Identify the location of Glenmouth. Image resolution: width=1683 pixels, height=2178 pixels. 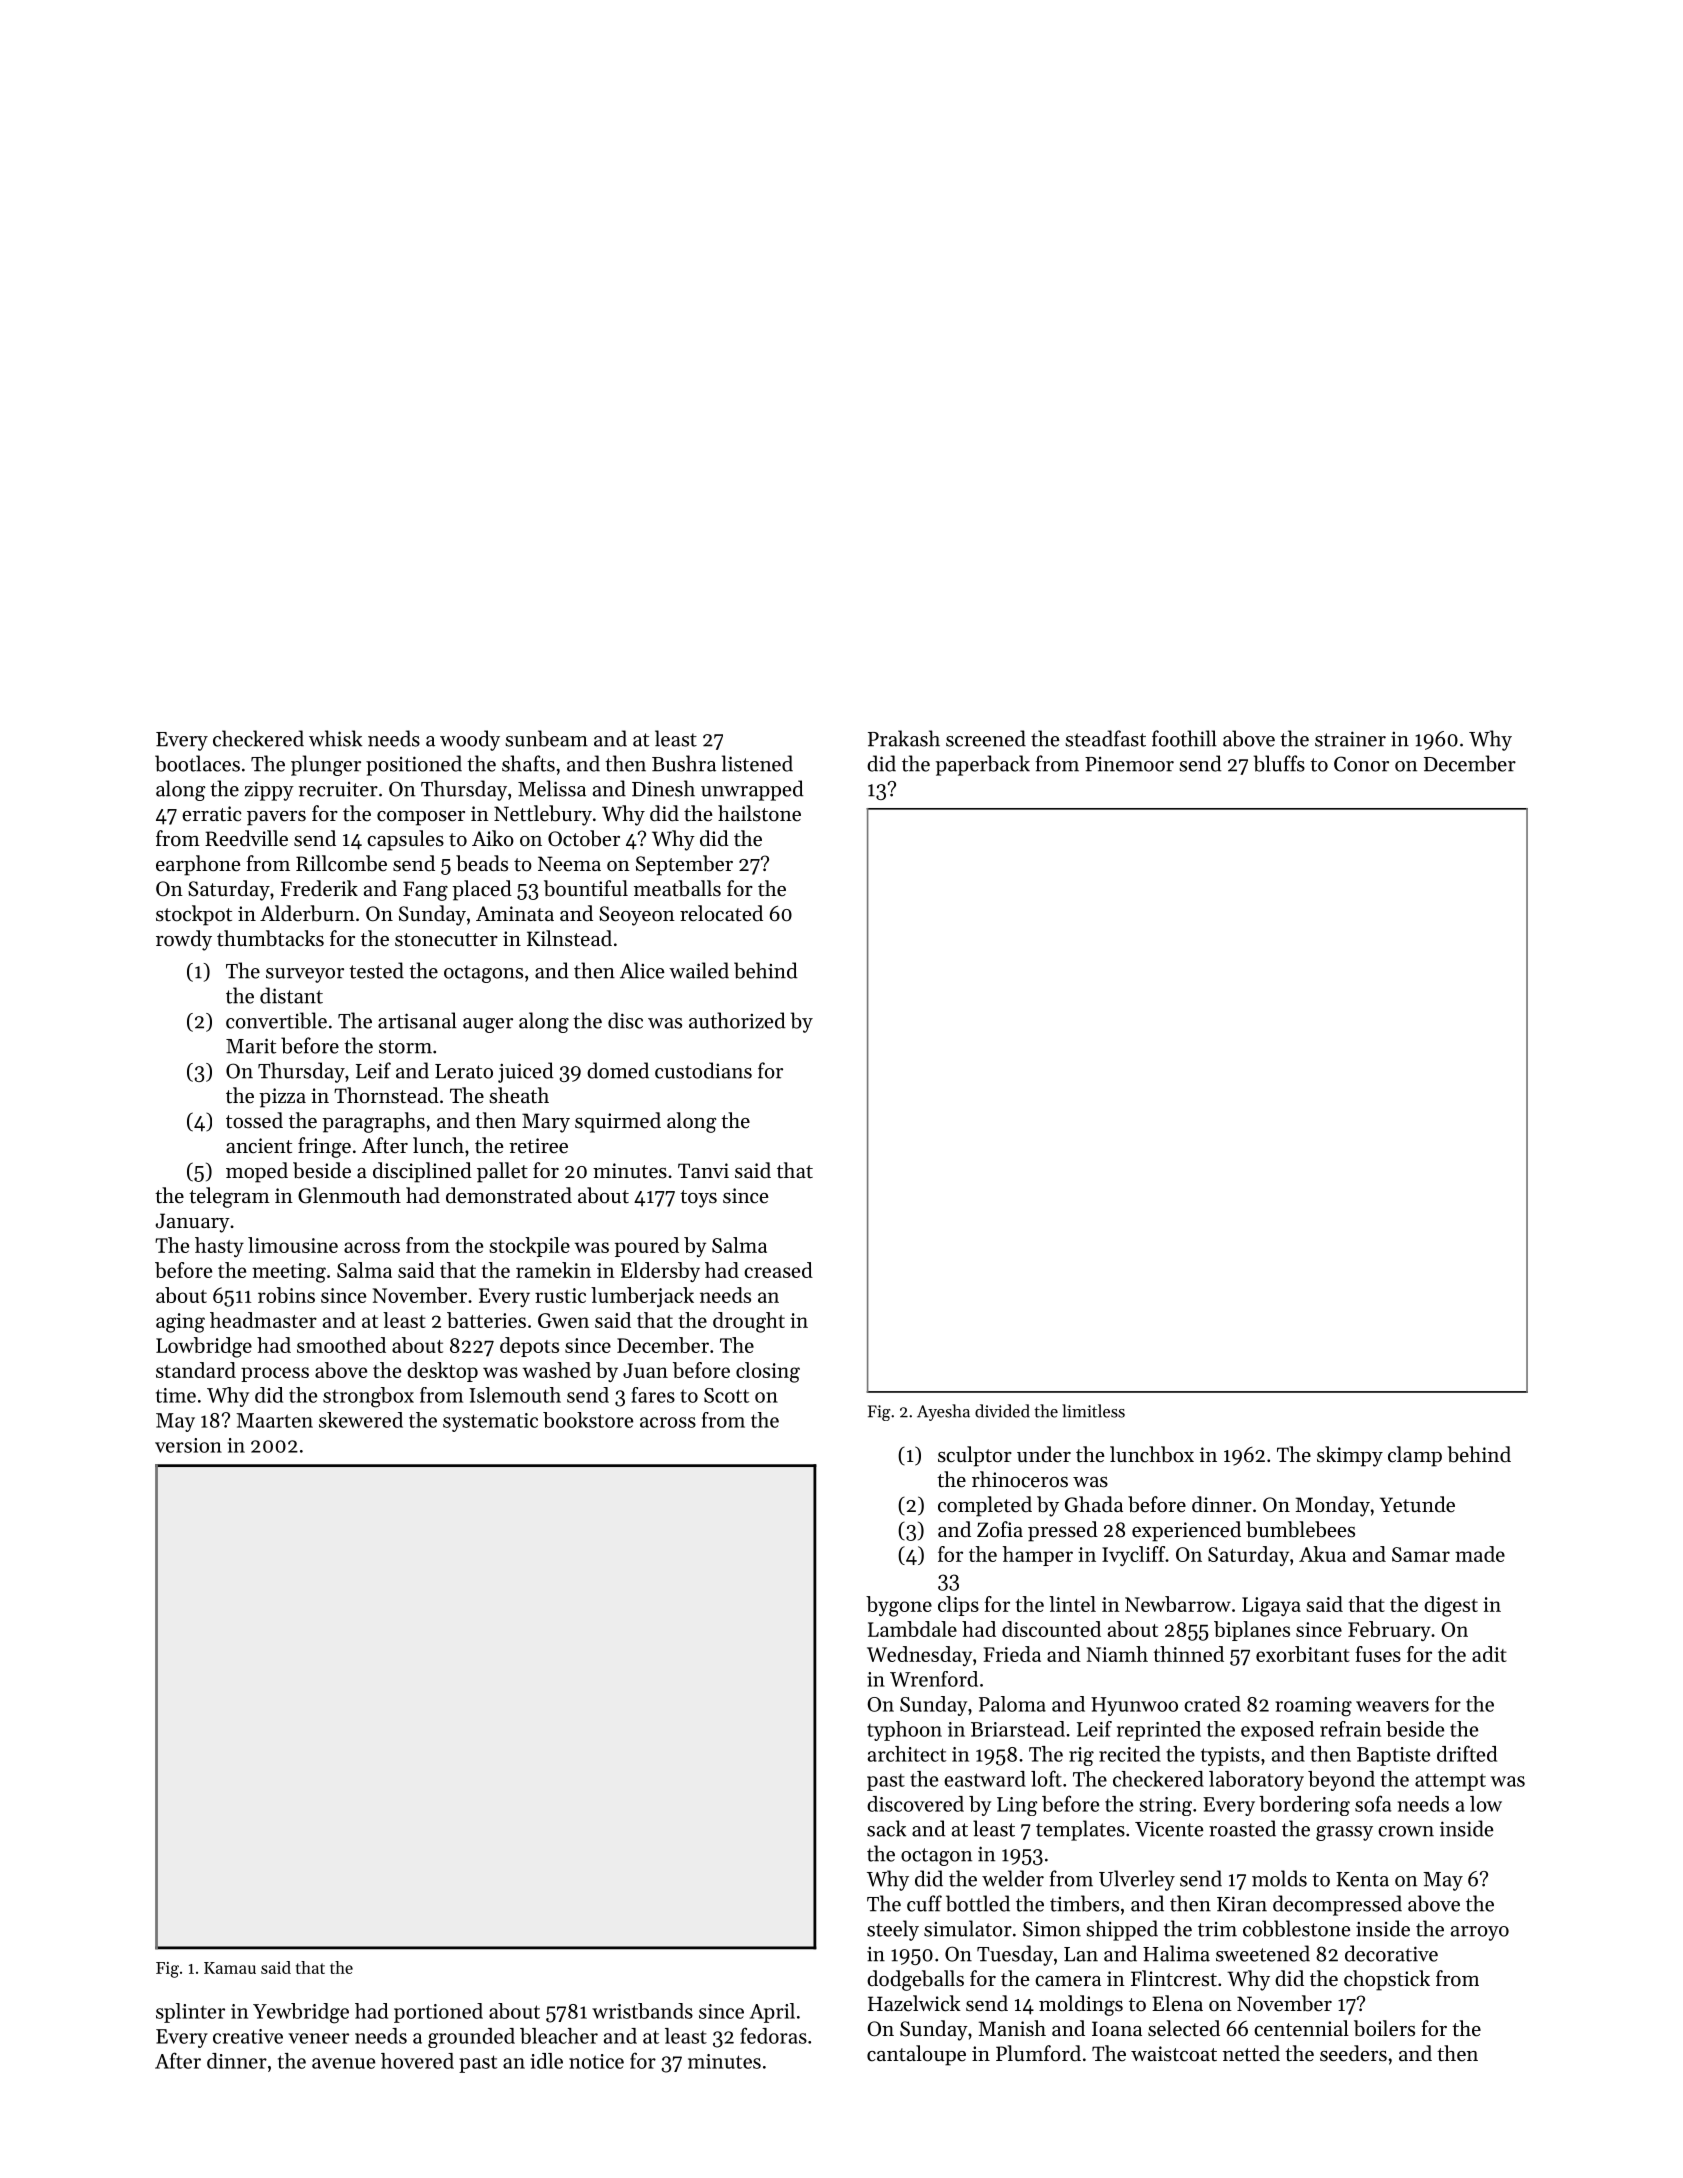
(349, 1195).
